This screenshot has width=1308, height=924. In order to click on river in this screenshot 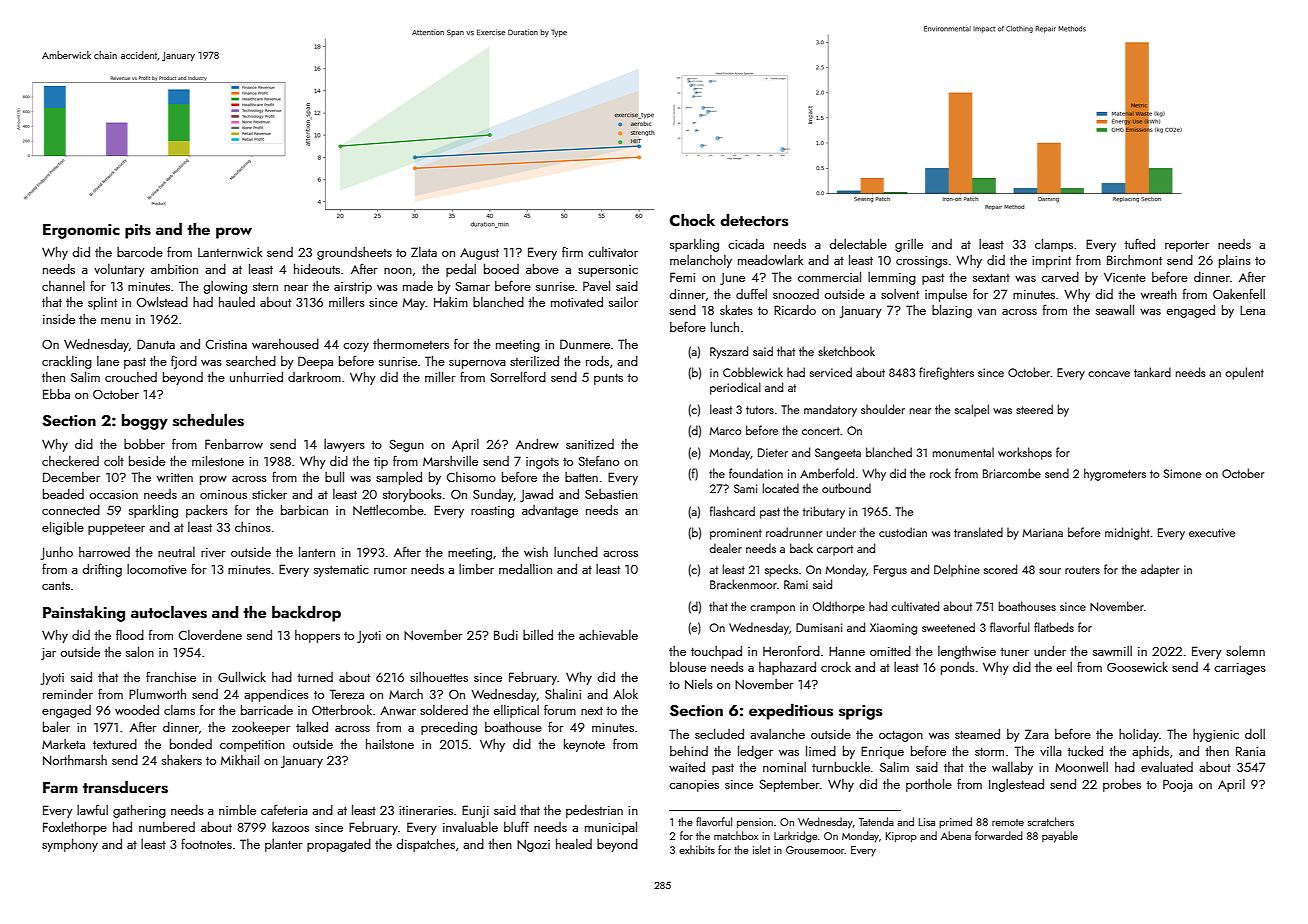, I will do `click(213, 552)`.
